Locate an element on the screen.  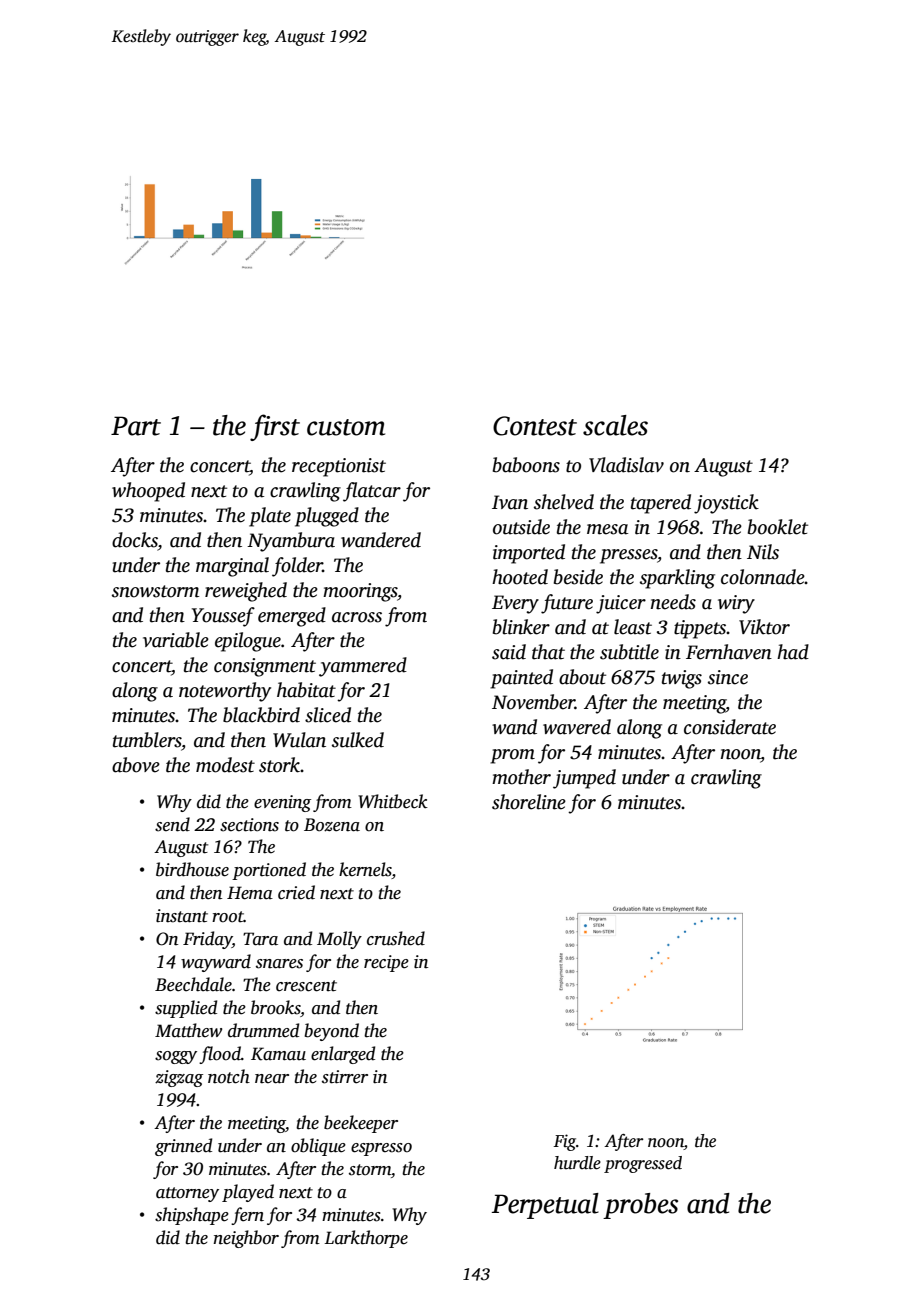
neighbor is located at coordinates (246, 1239).
